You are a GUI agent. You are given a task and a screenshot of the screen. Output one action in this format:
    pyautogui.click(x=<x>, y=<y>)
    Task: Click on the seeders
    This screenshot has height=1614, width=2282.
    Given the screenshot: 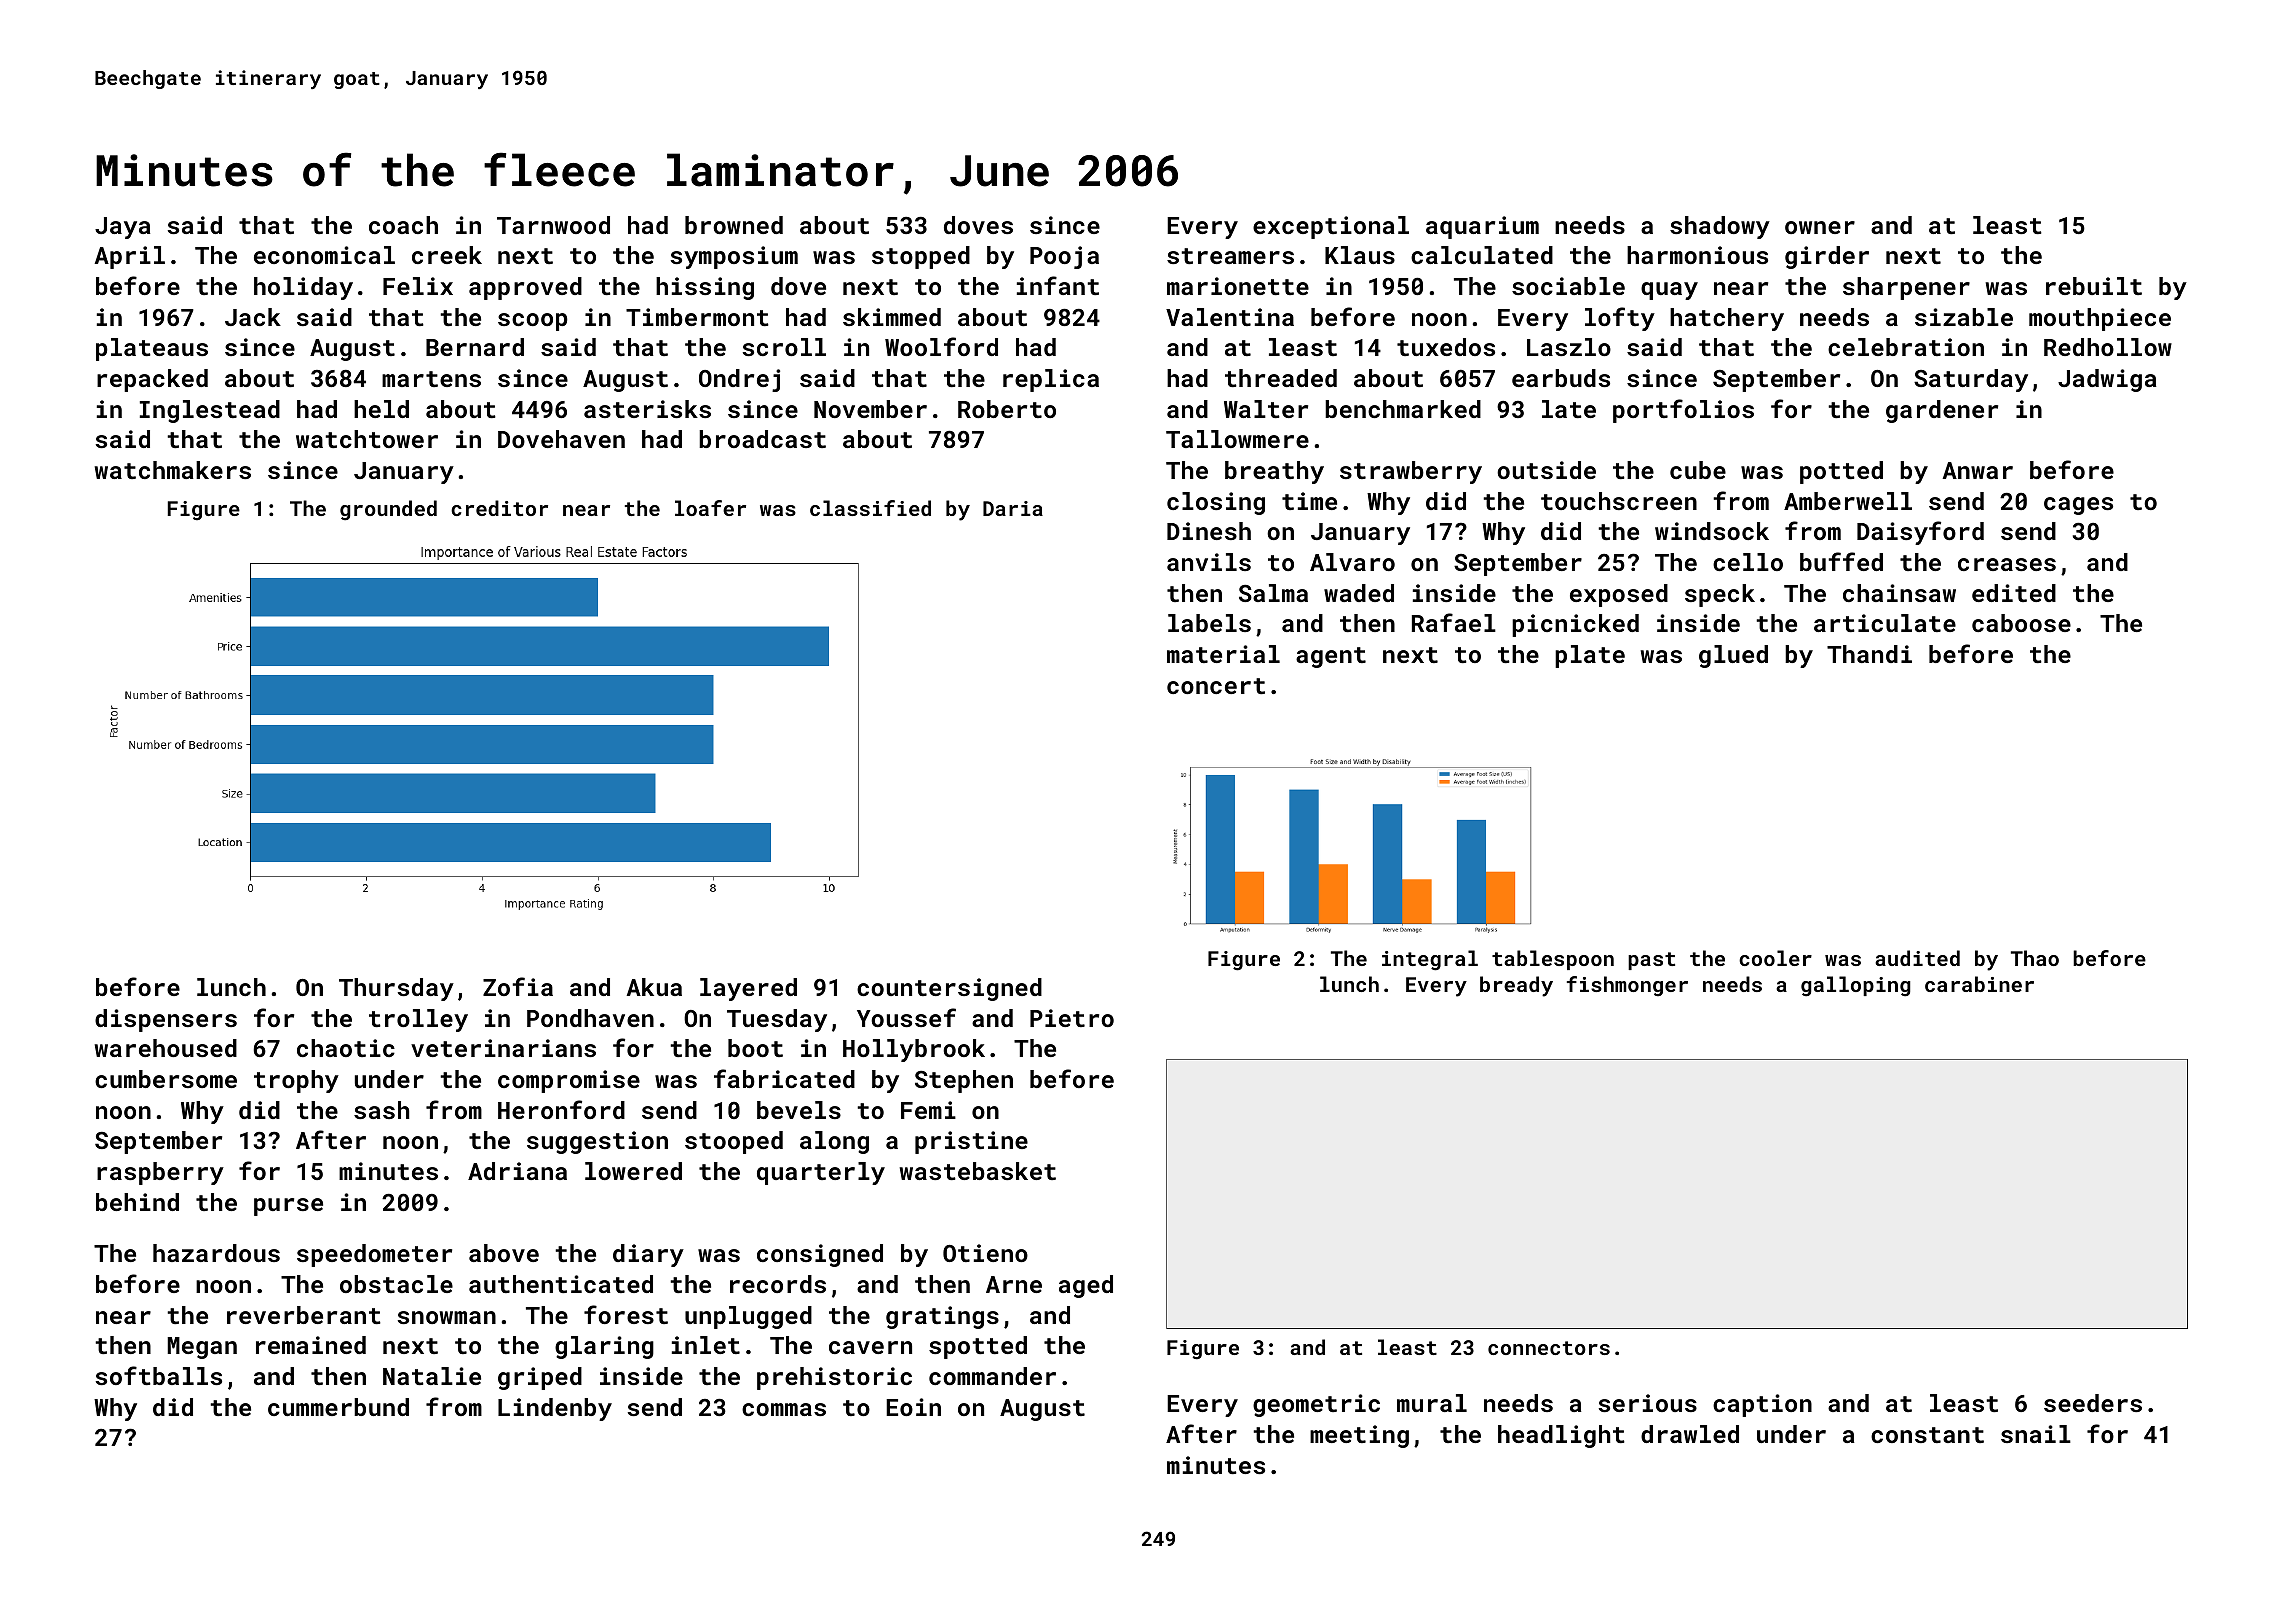 What is the action you would take?
    pyautogui.click(x=2093, y=1403)
